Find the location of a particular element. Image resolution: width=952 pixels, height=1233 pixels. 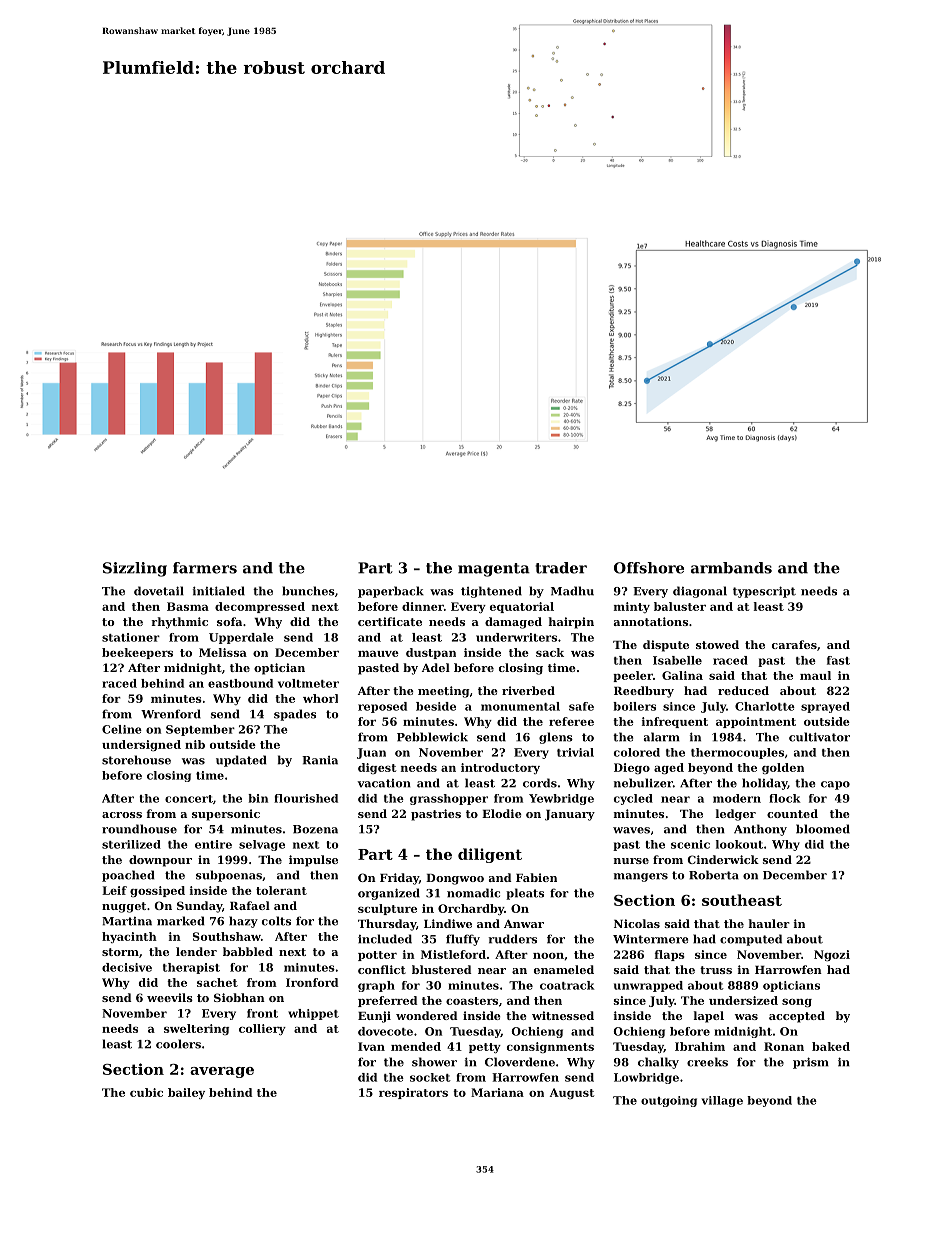

decompressed is located at coordinates (260, 607).
